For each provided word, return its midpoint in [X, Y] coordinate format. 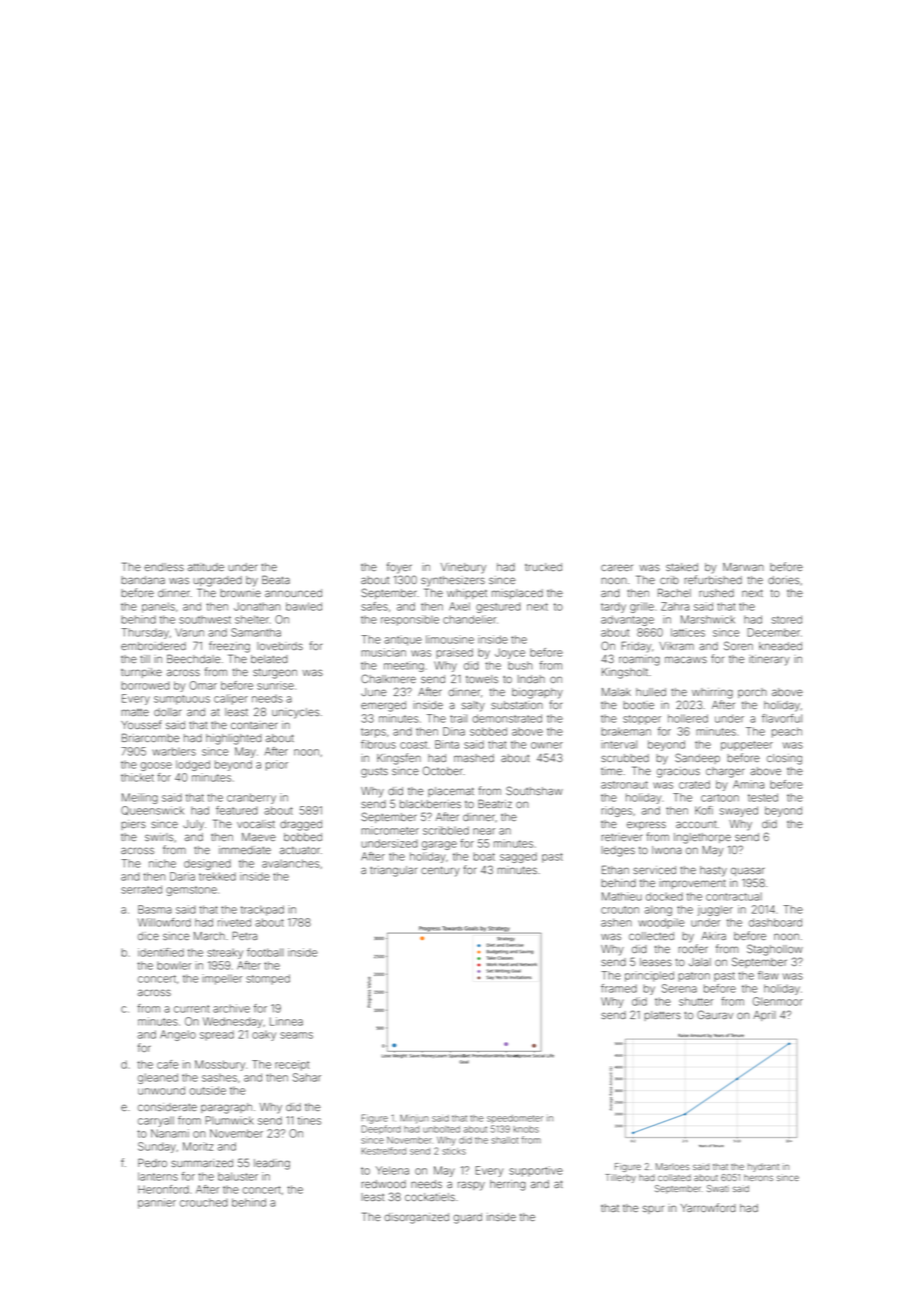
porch [752, 693]
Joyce [510, 653]
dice [148, 936]
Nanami [170, 1133]
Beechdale [193, 658]
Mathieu [622, 896]
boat [484, 857]
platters [662, 1016]
